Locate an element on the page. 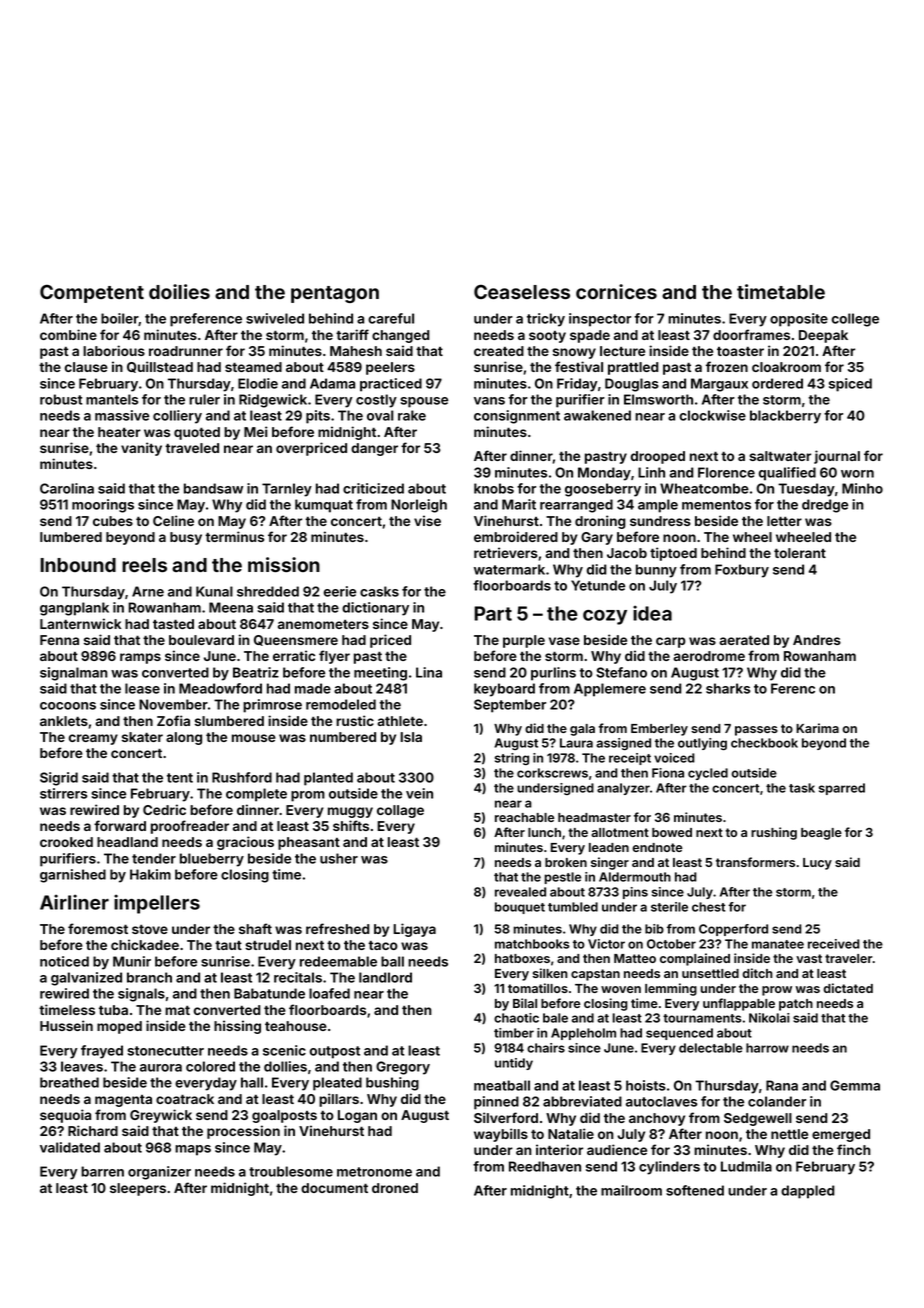  Ceaseless is located at coordinates (522, 292).
